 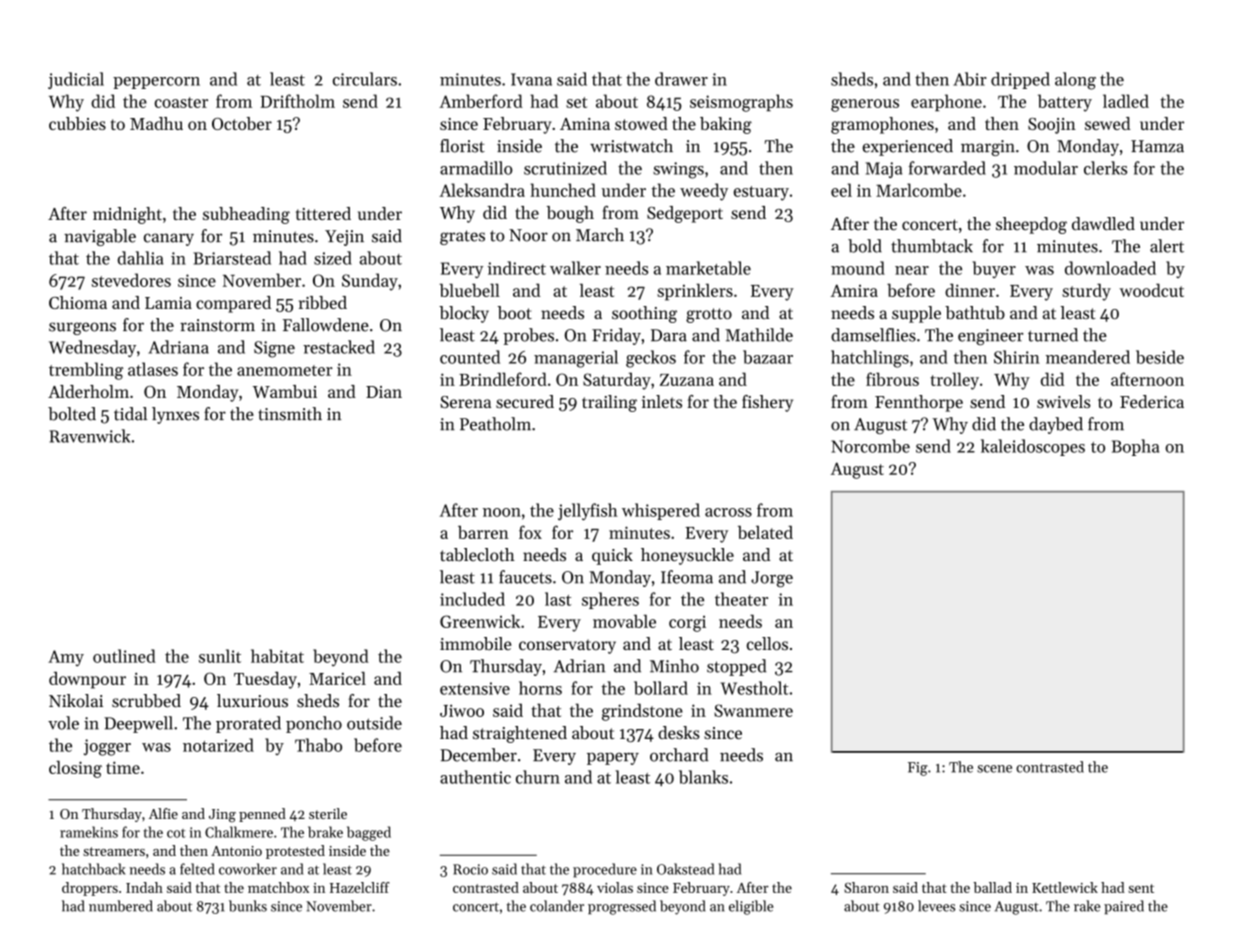 I want to click on blanks, so click(x=703, y=777).
